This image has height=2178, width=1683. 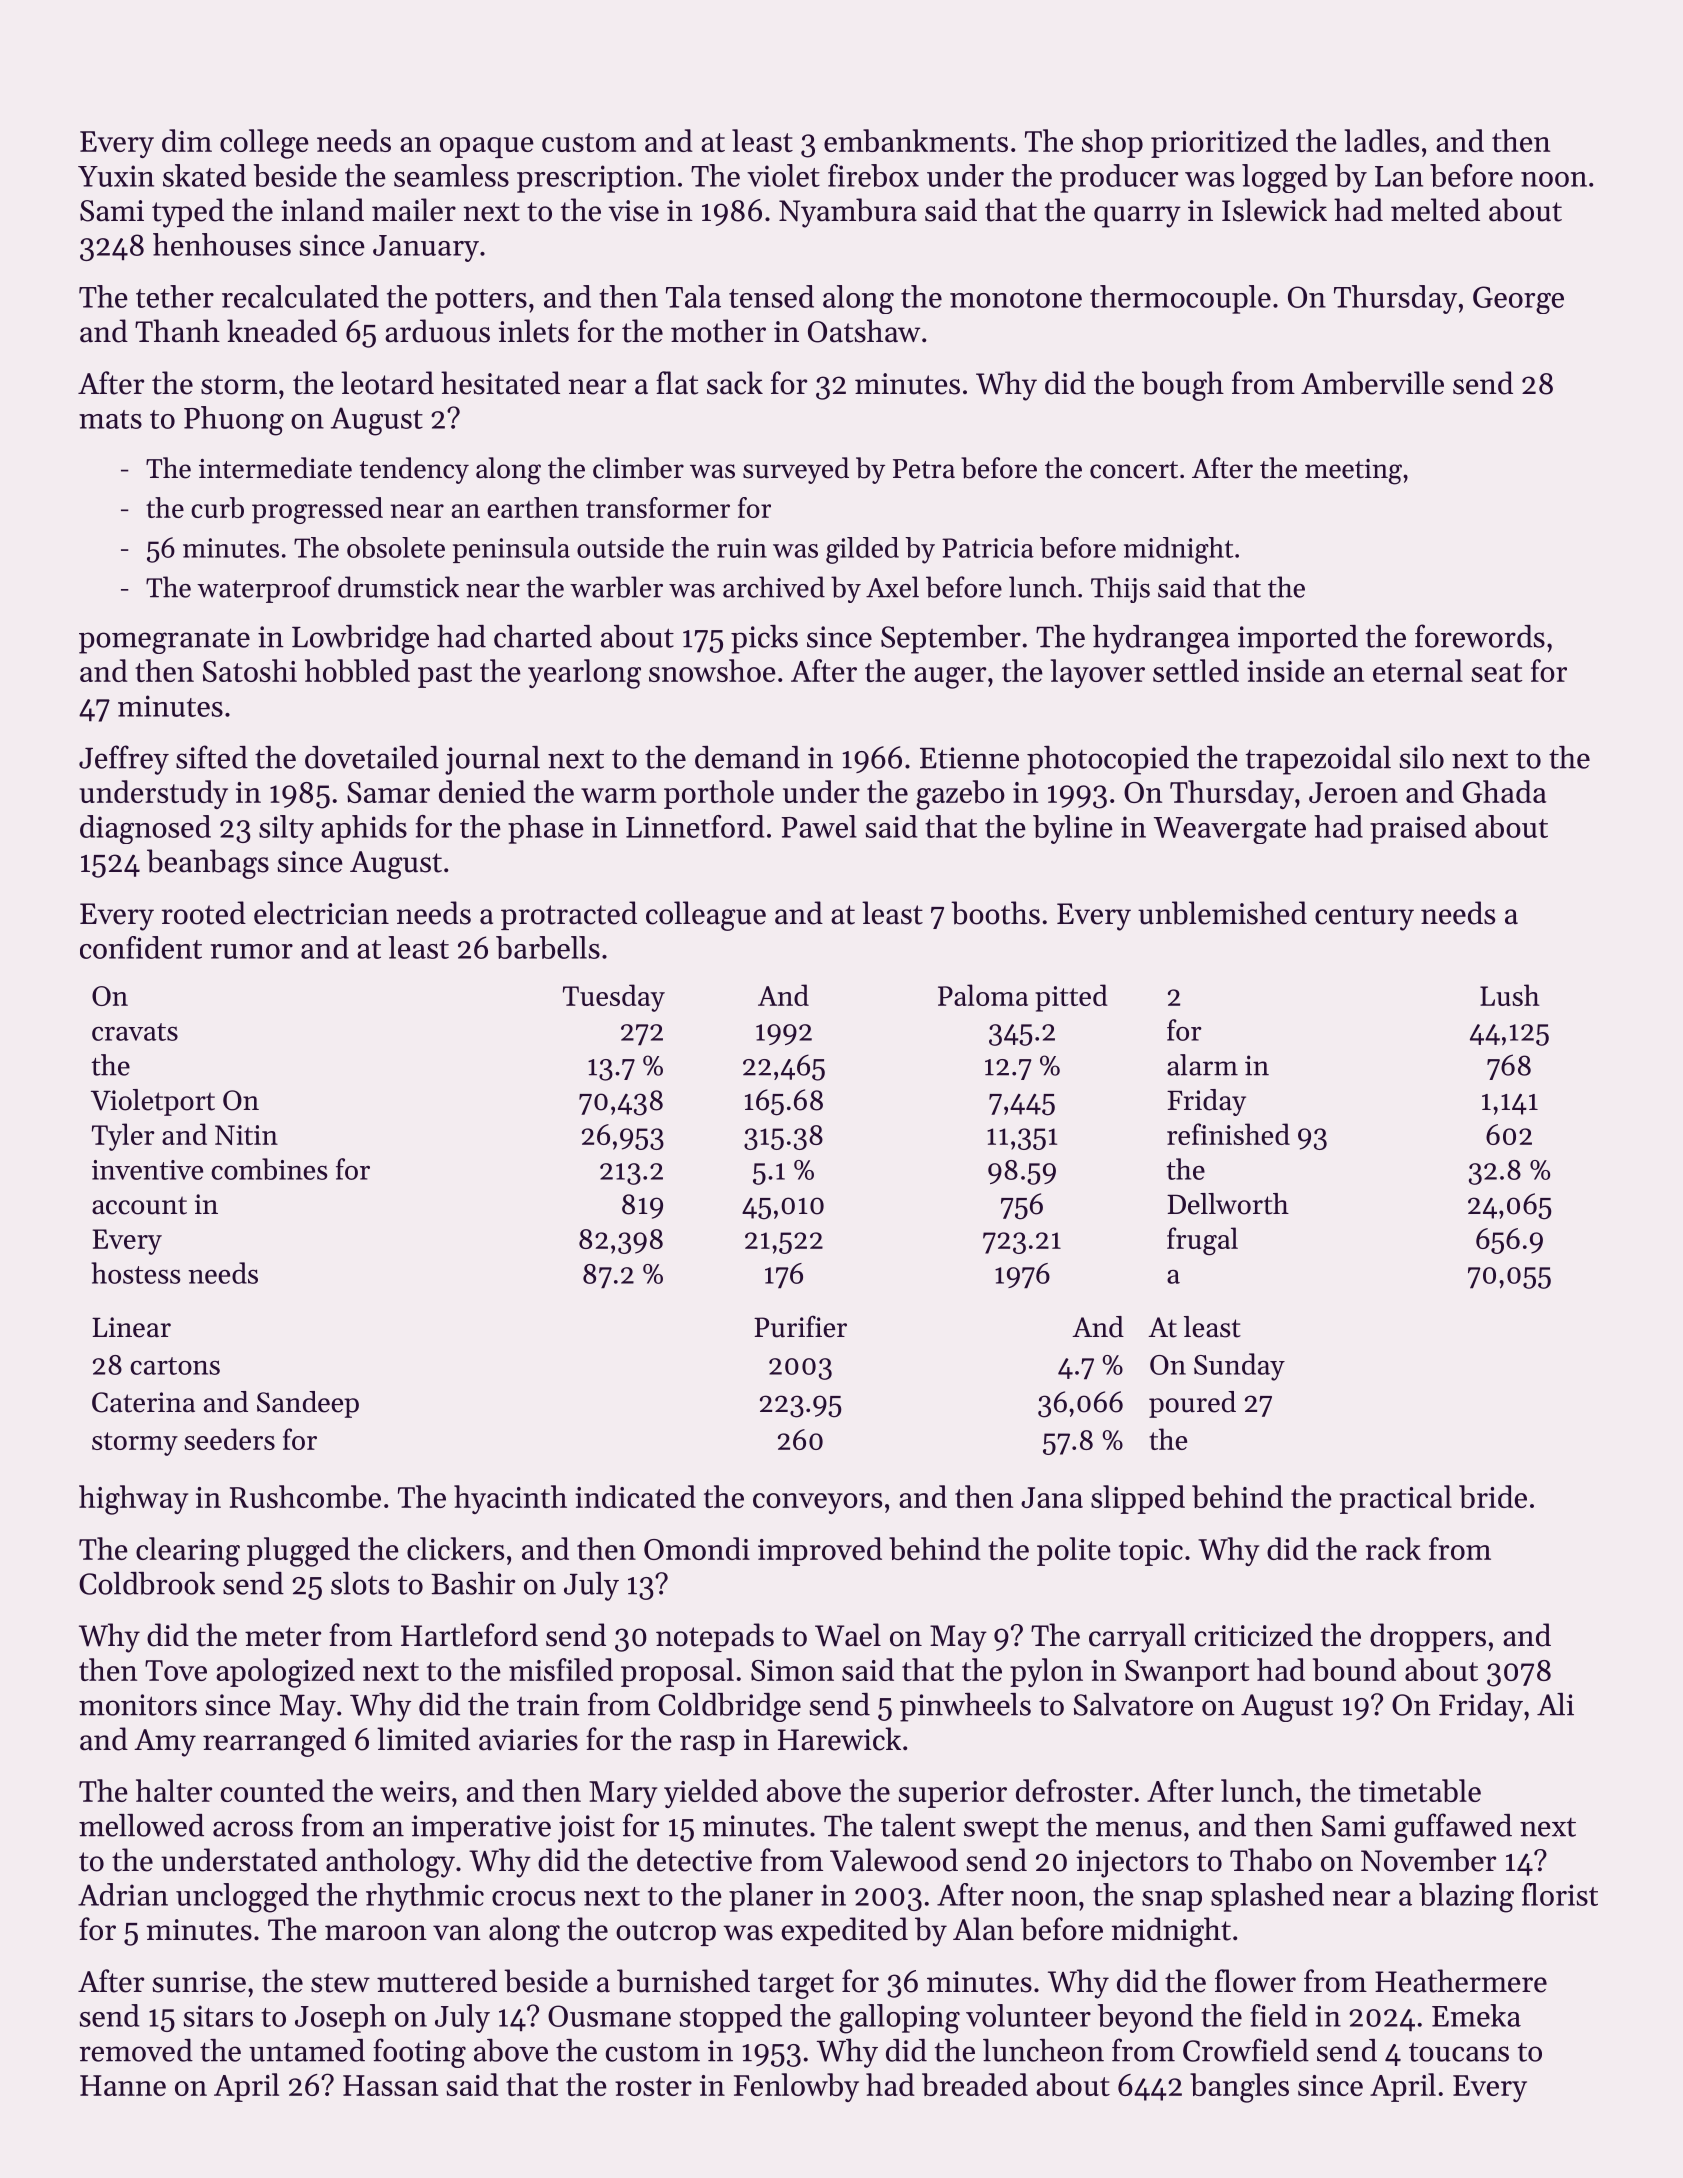 What do you see at coordinates (187, 140) in the image?
I see `dim` at bounding box center [187, 140].
